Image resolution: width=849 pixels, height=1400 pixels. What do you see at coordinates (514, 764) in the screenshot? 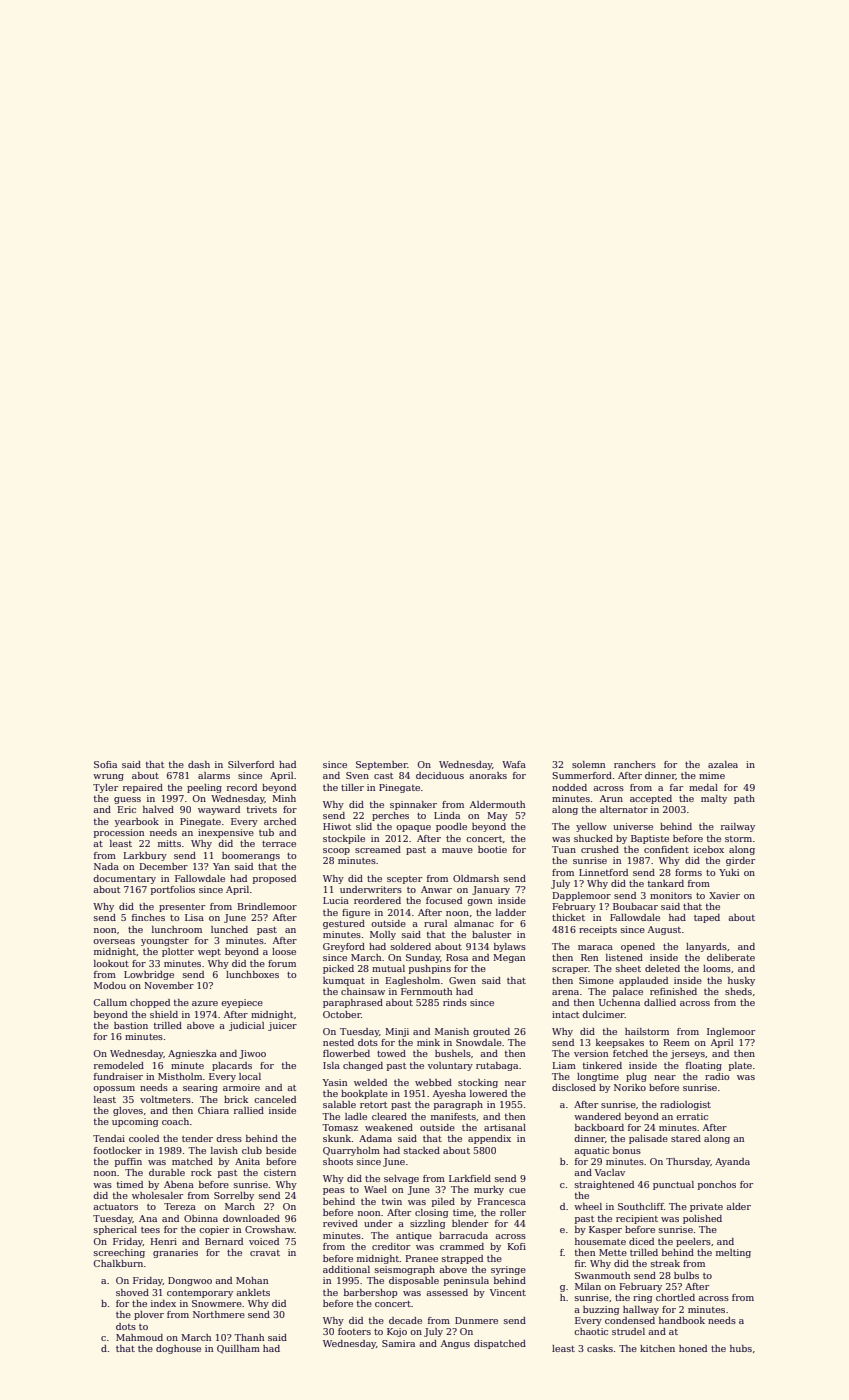
I see `Wafa` at bounding box center [514, 764].
